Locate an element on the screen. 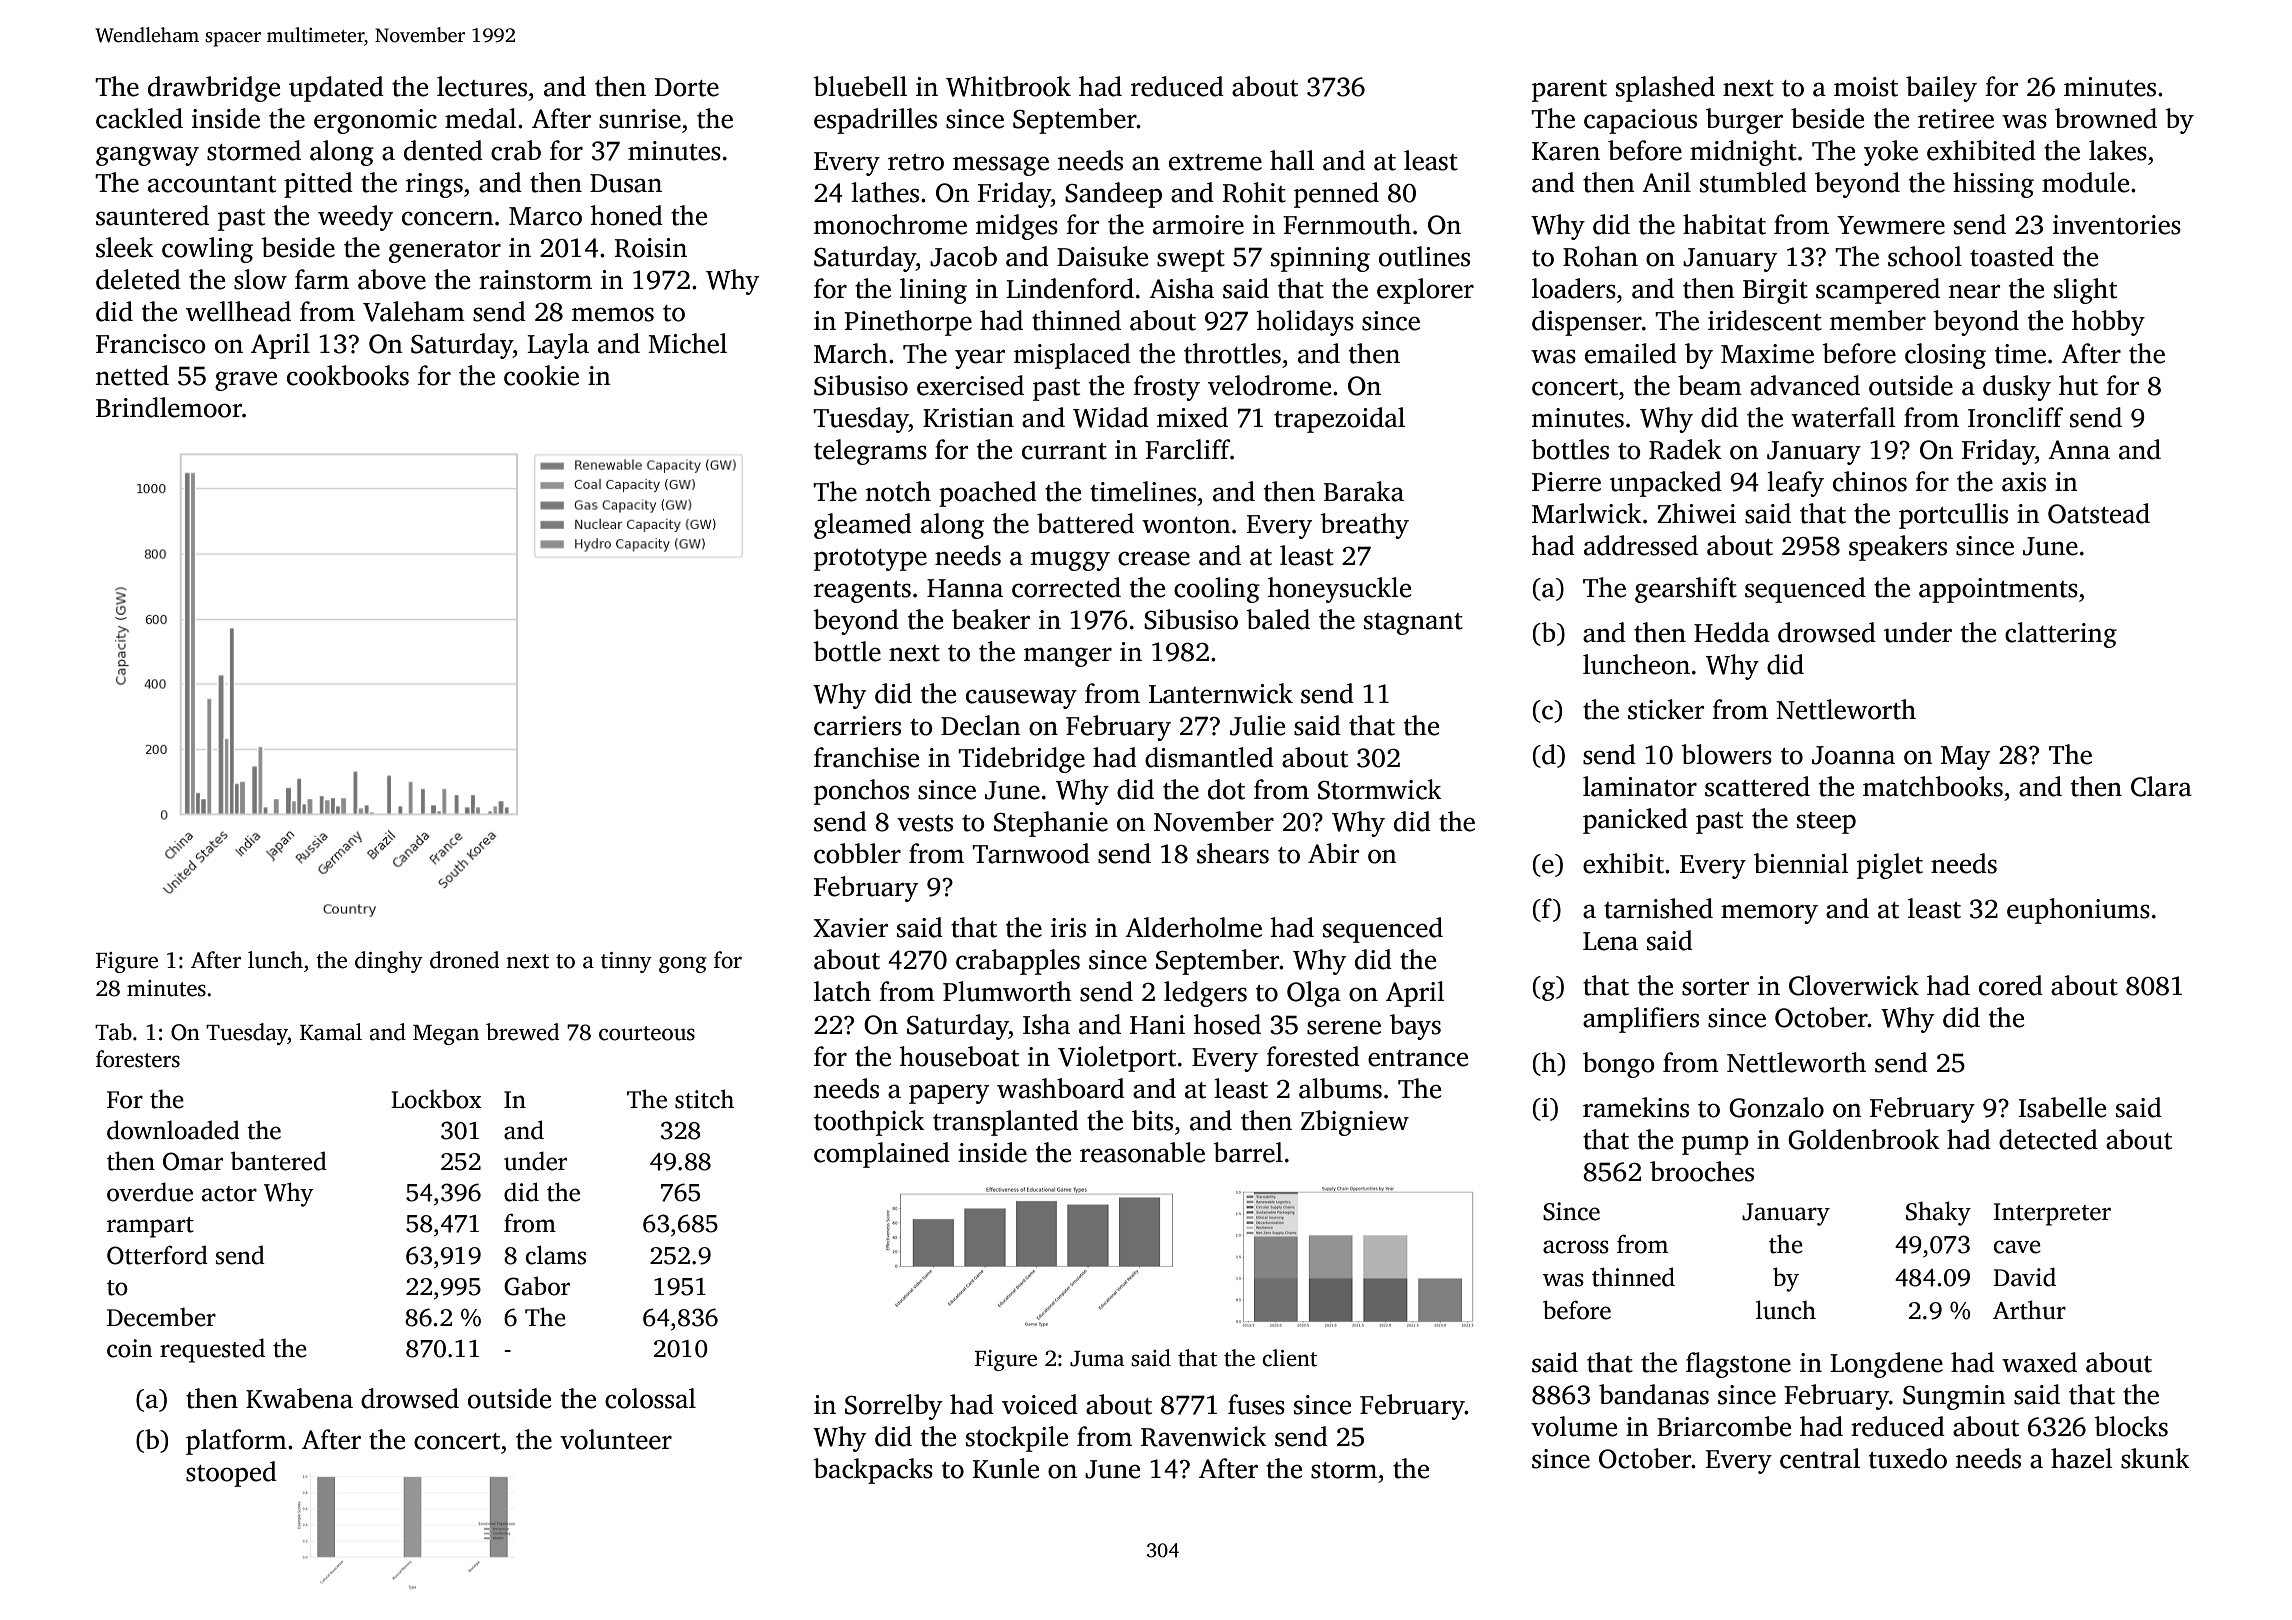 The width and height of the screenshot is (2292, 1620). carriers is located at coordinates (857, 726).
